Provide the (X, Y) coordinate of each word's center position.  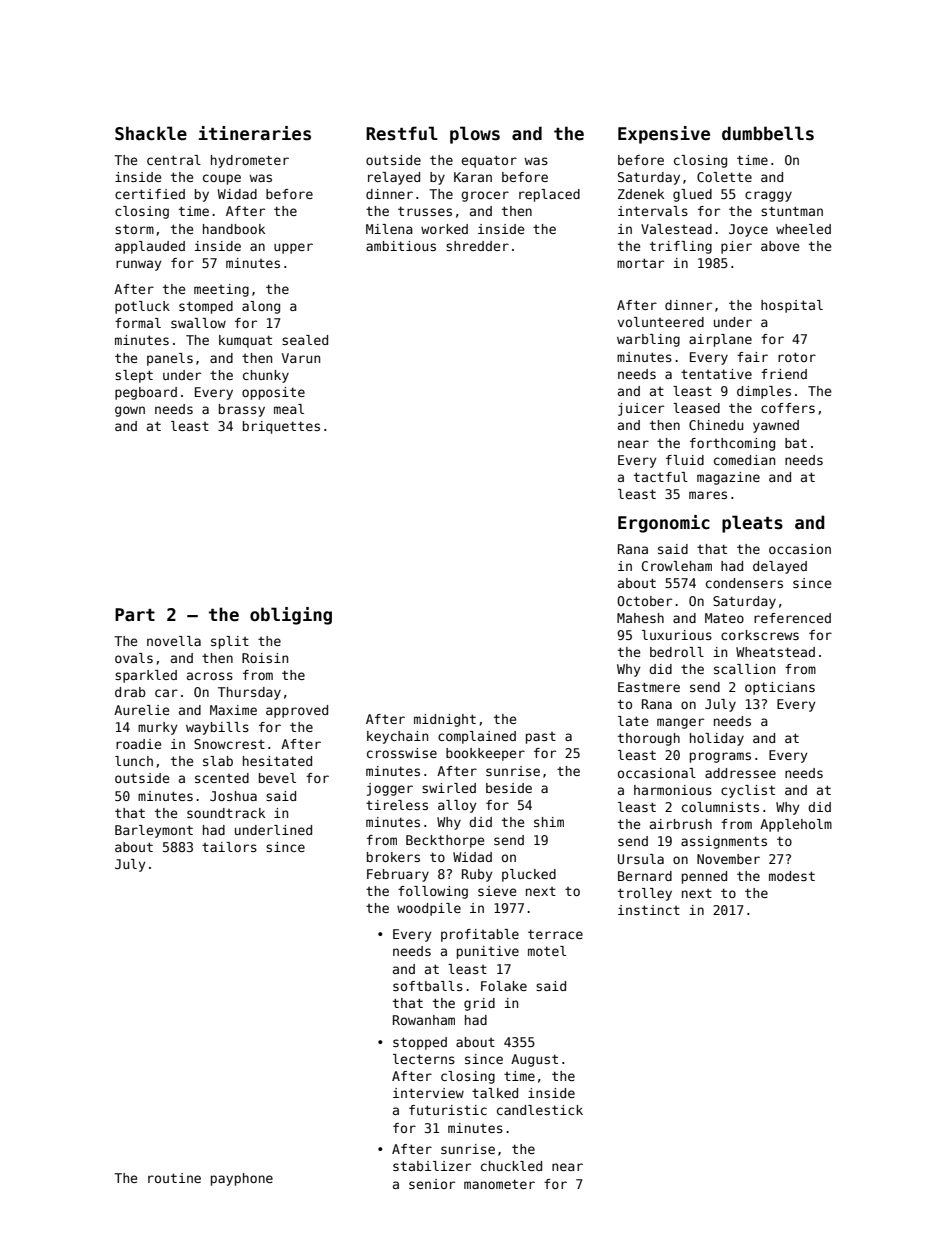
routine (174, 1178)
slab (218, 761)
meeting (221, 290)
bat (796, 443)
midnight (445, 720)
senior (432, 1184)
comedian (744, 460)
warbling (648, 340)
